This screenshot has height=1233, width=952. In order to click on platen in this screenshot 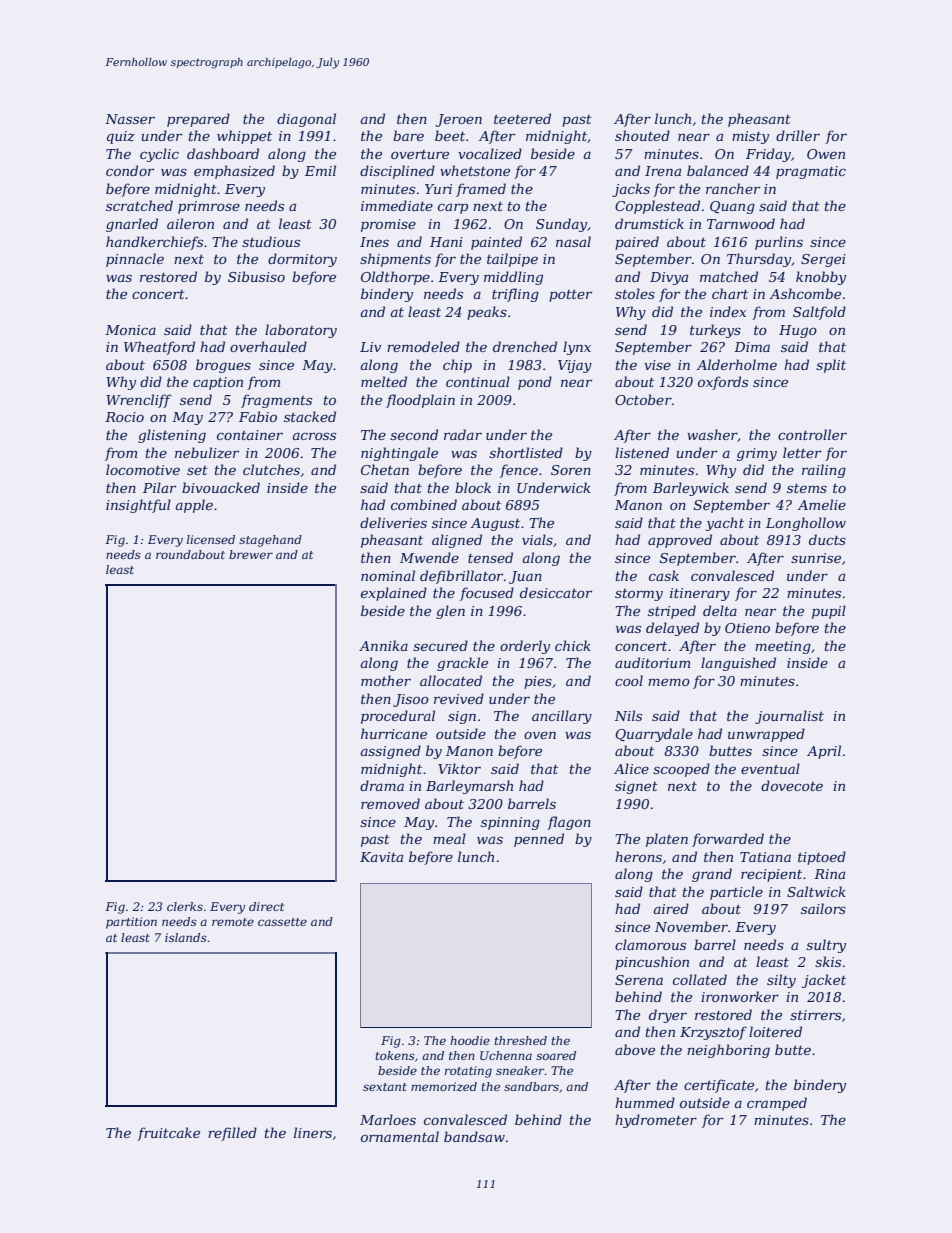, I will do `click(667, 840)`.
